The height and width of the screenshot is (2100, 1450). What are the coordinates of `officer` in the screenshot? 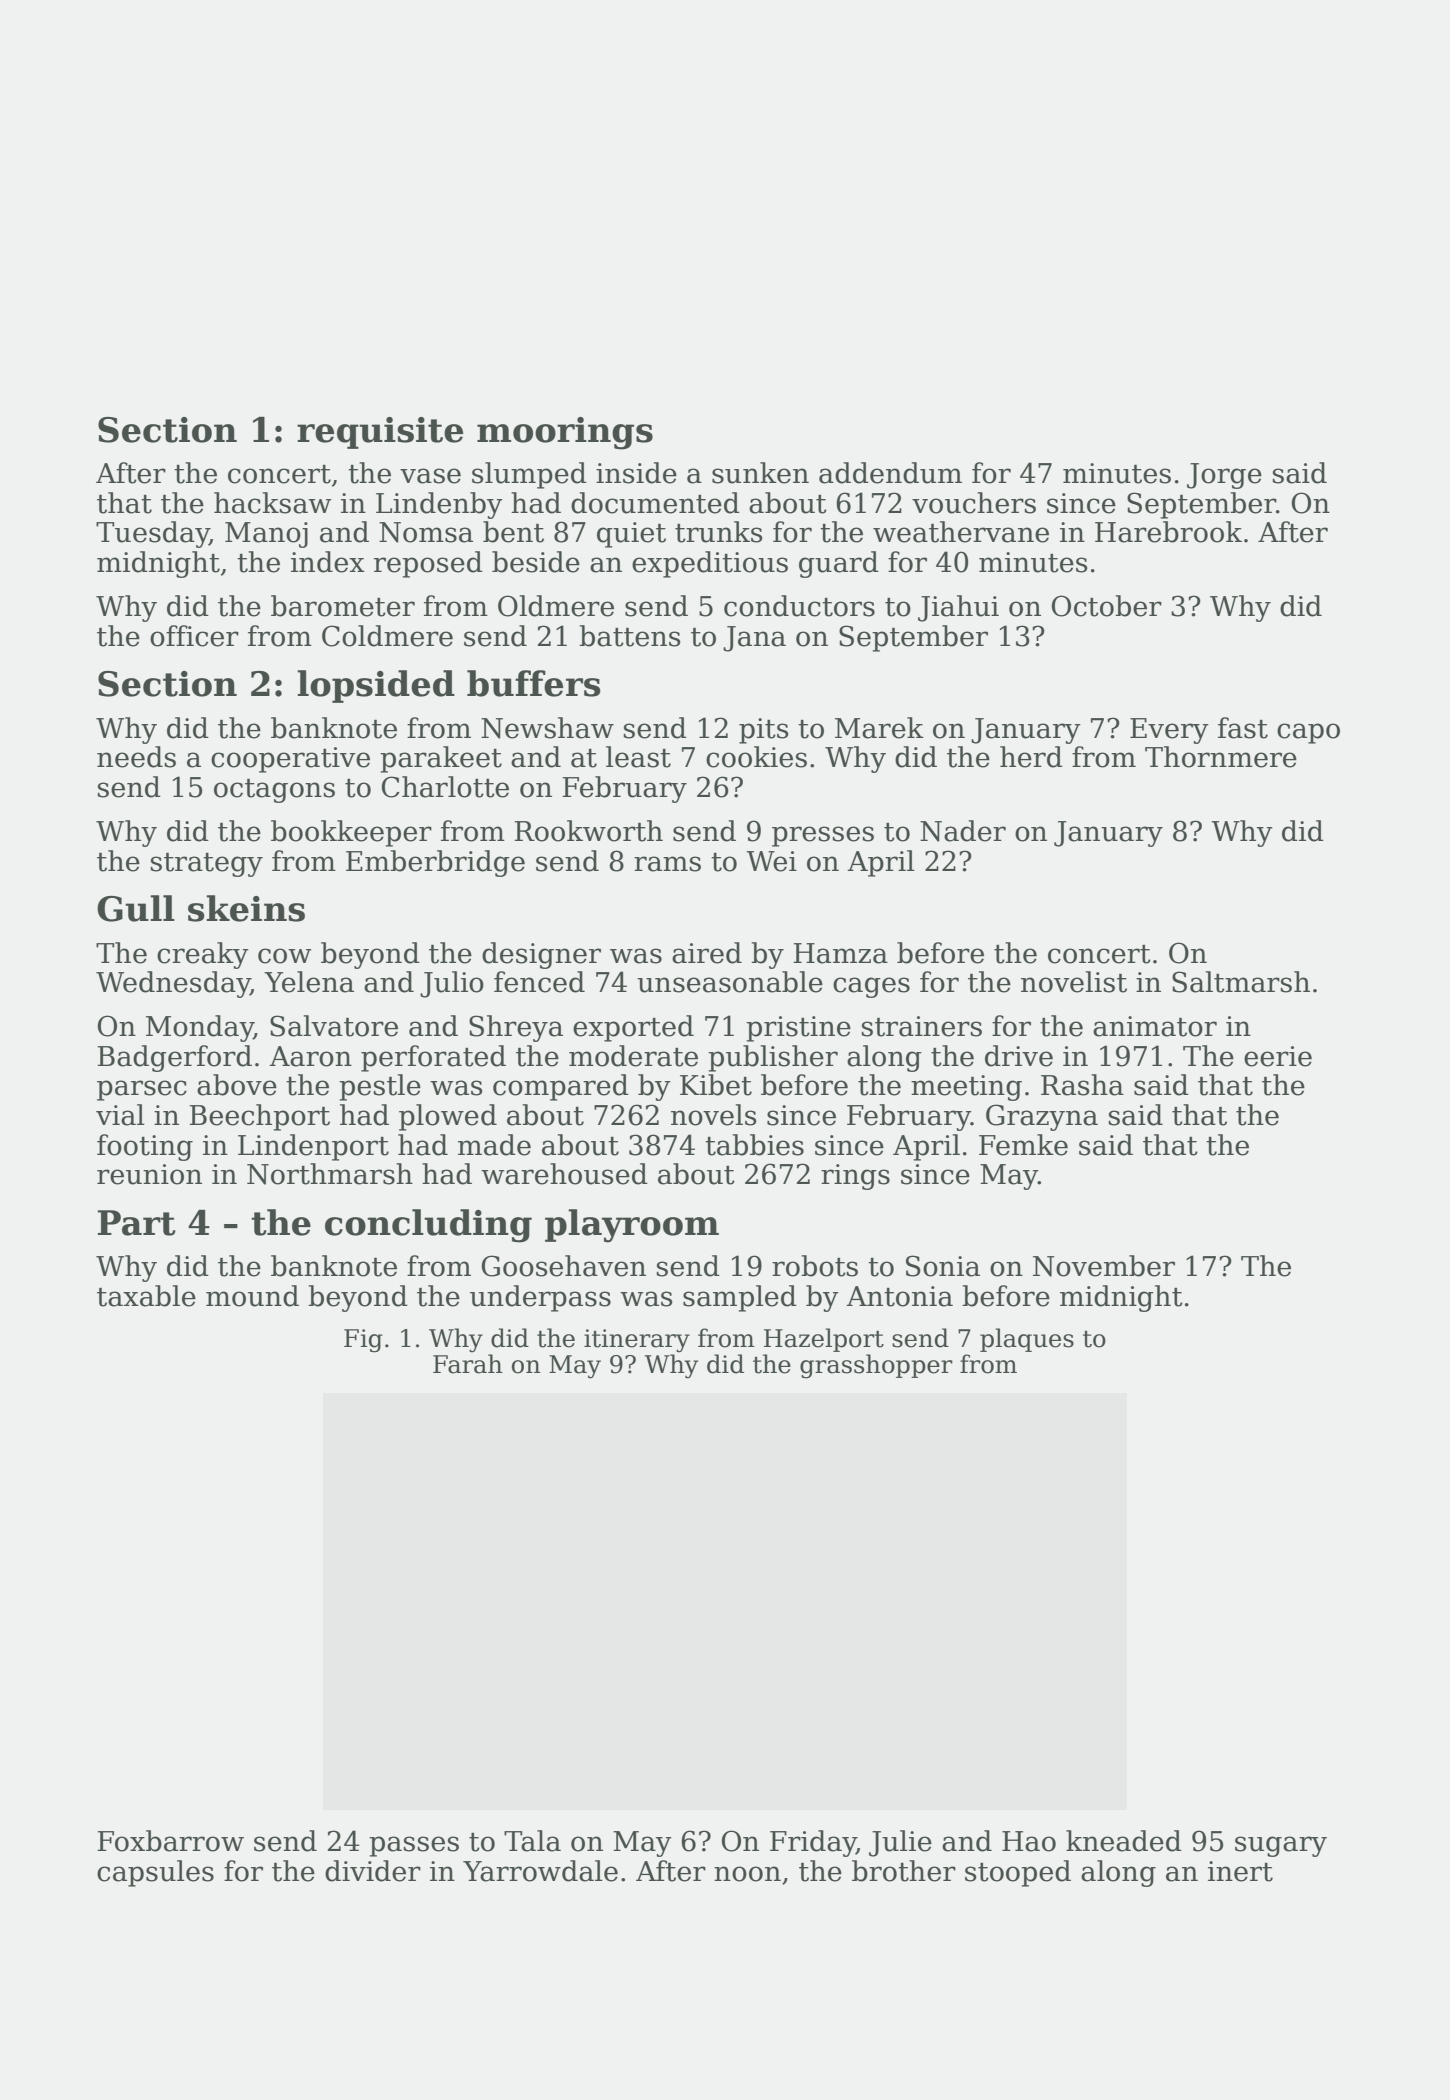 It's located at (194, 636).
